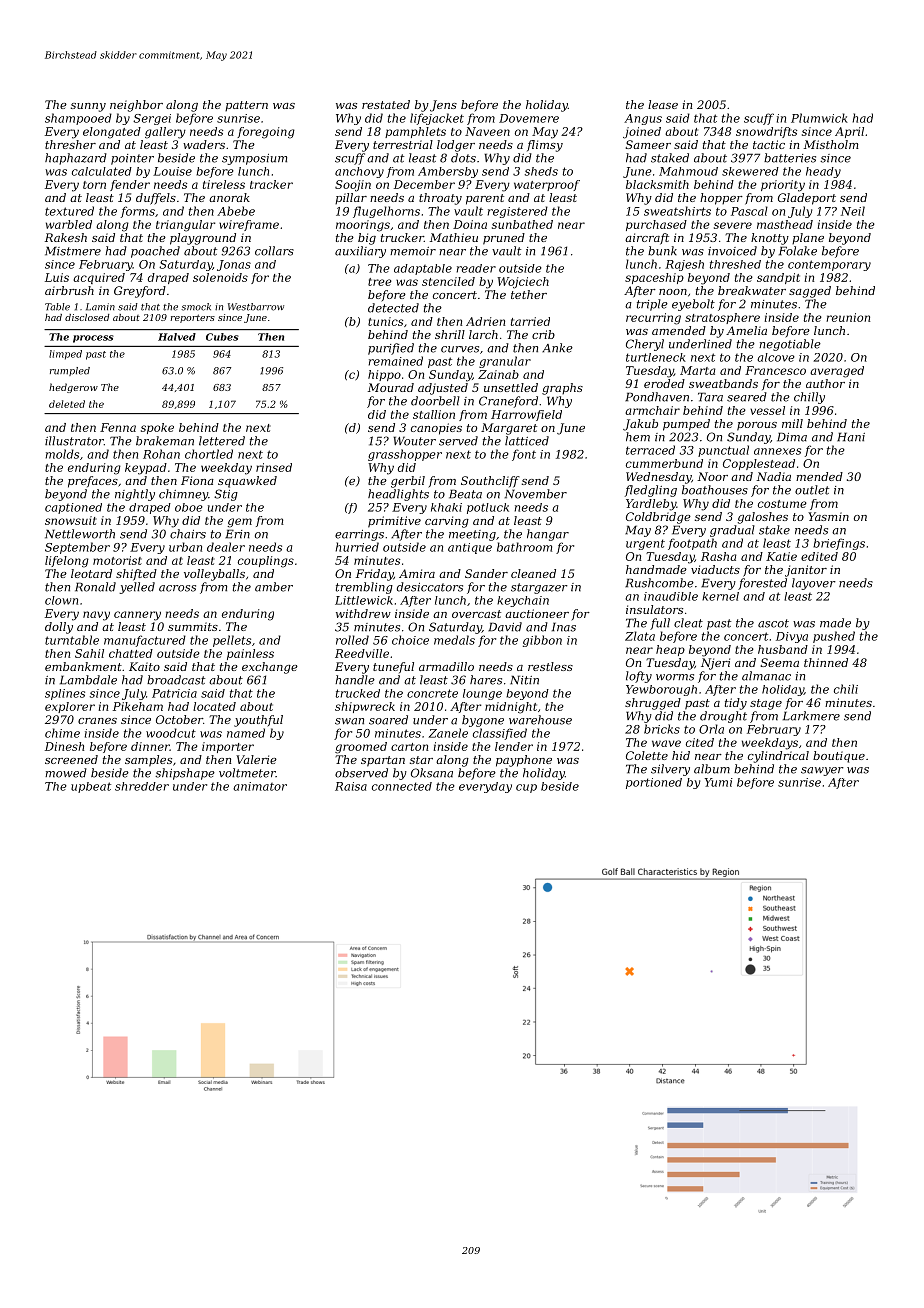 This page has width=924, height=1308. Describe the element at coordinates (814, 584) in the page. I see `layover` at that location.
